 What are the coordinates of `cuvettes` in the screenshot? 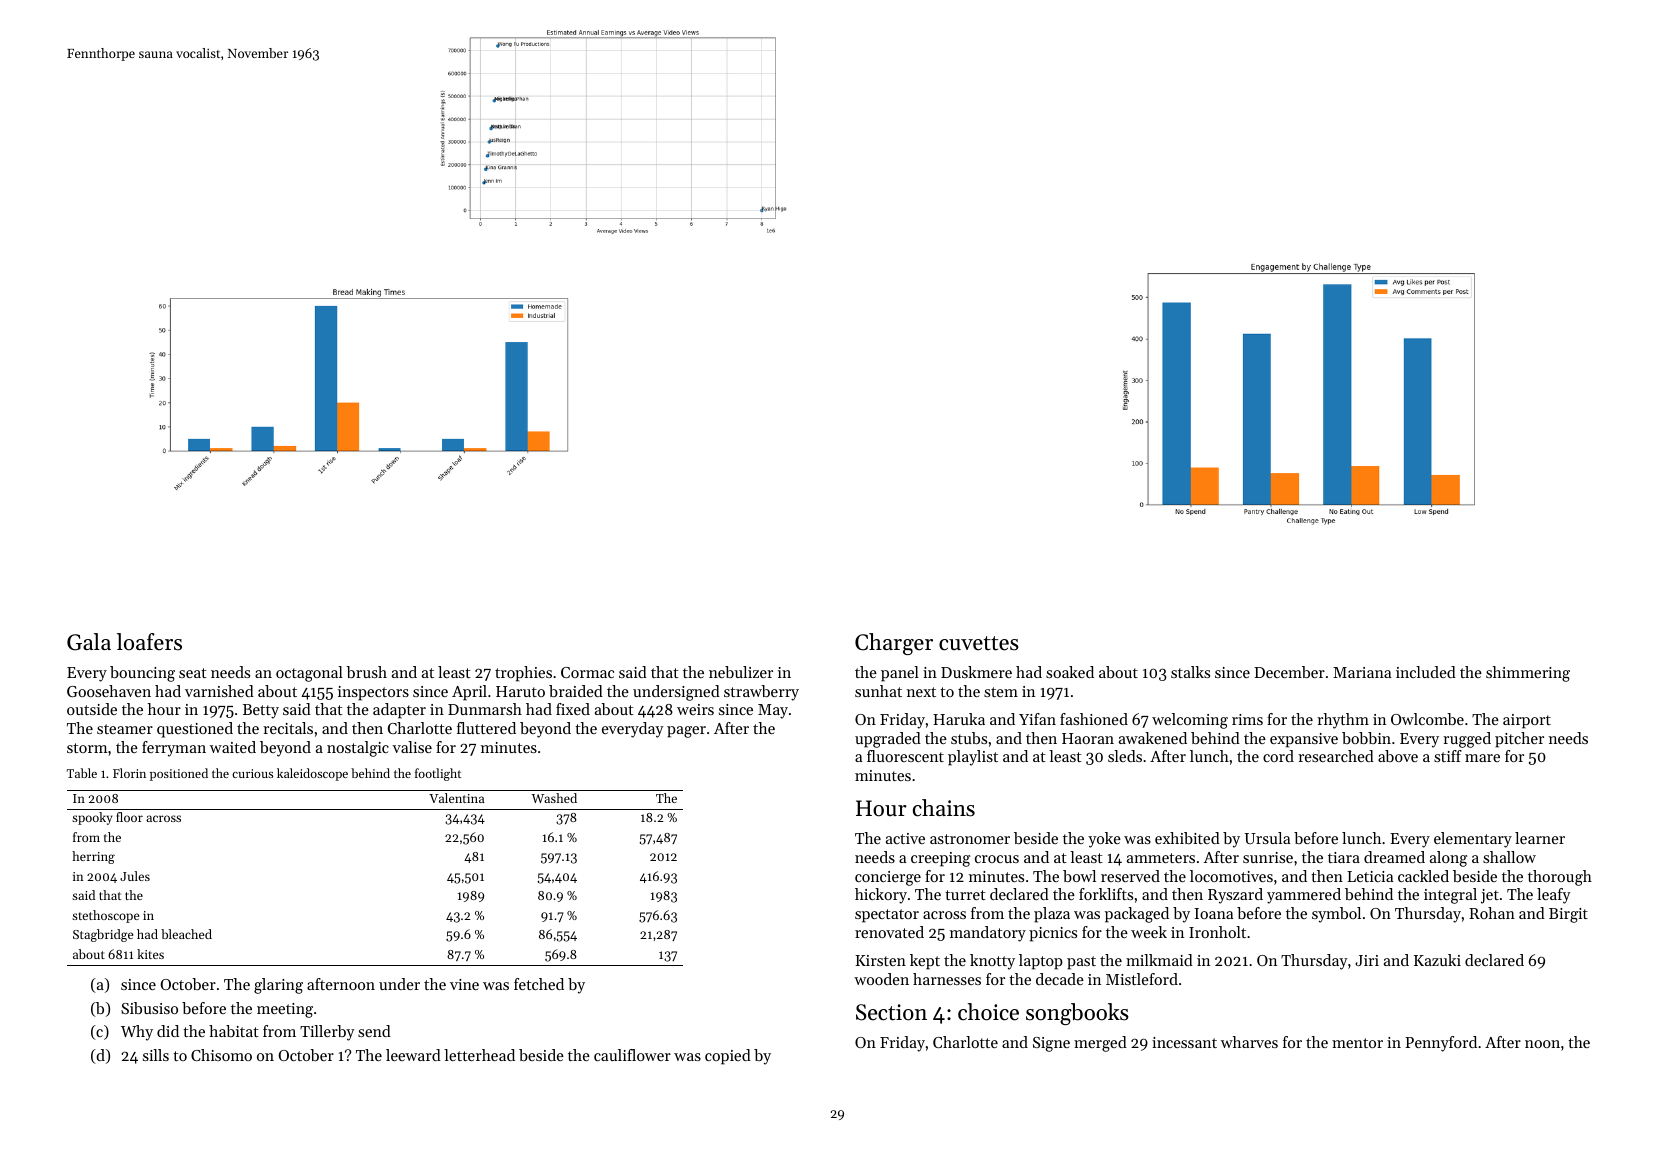 It's located at (979, 643).
